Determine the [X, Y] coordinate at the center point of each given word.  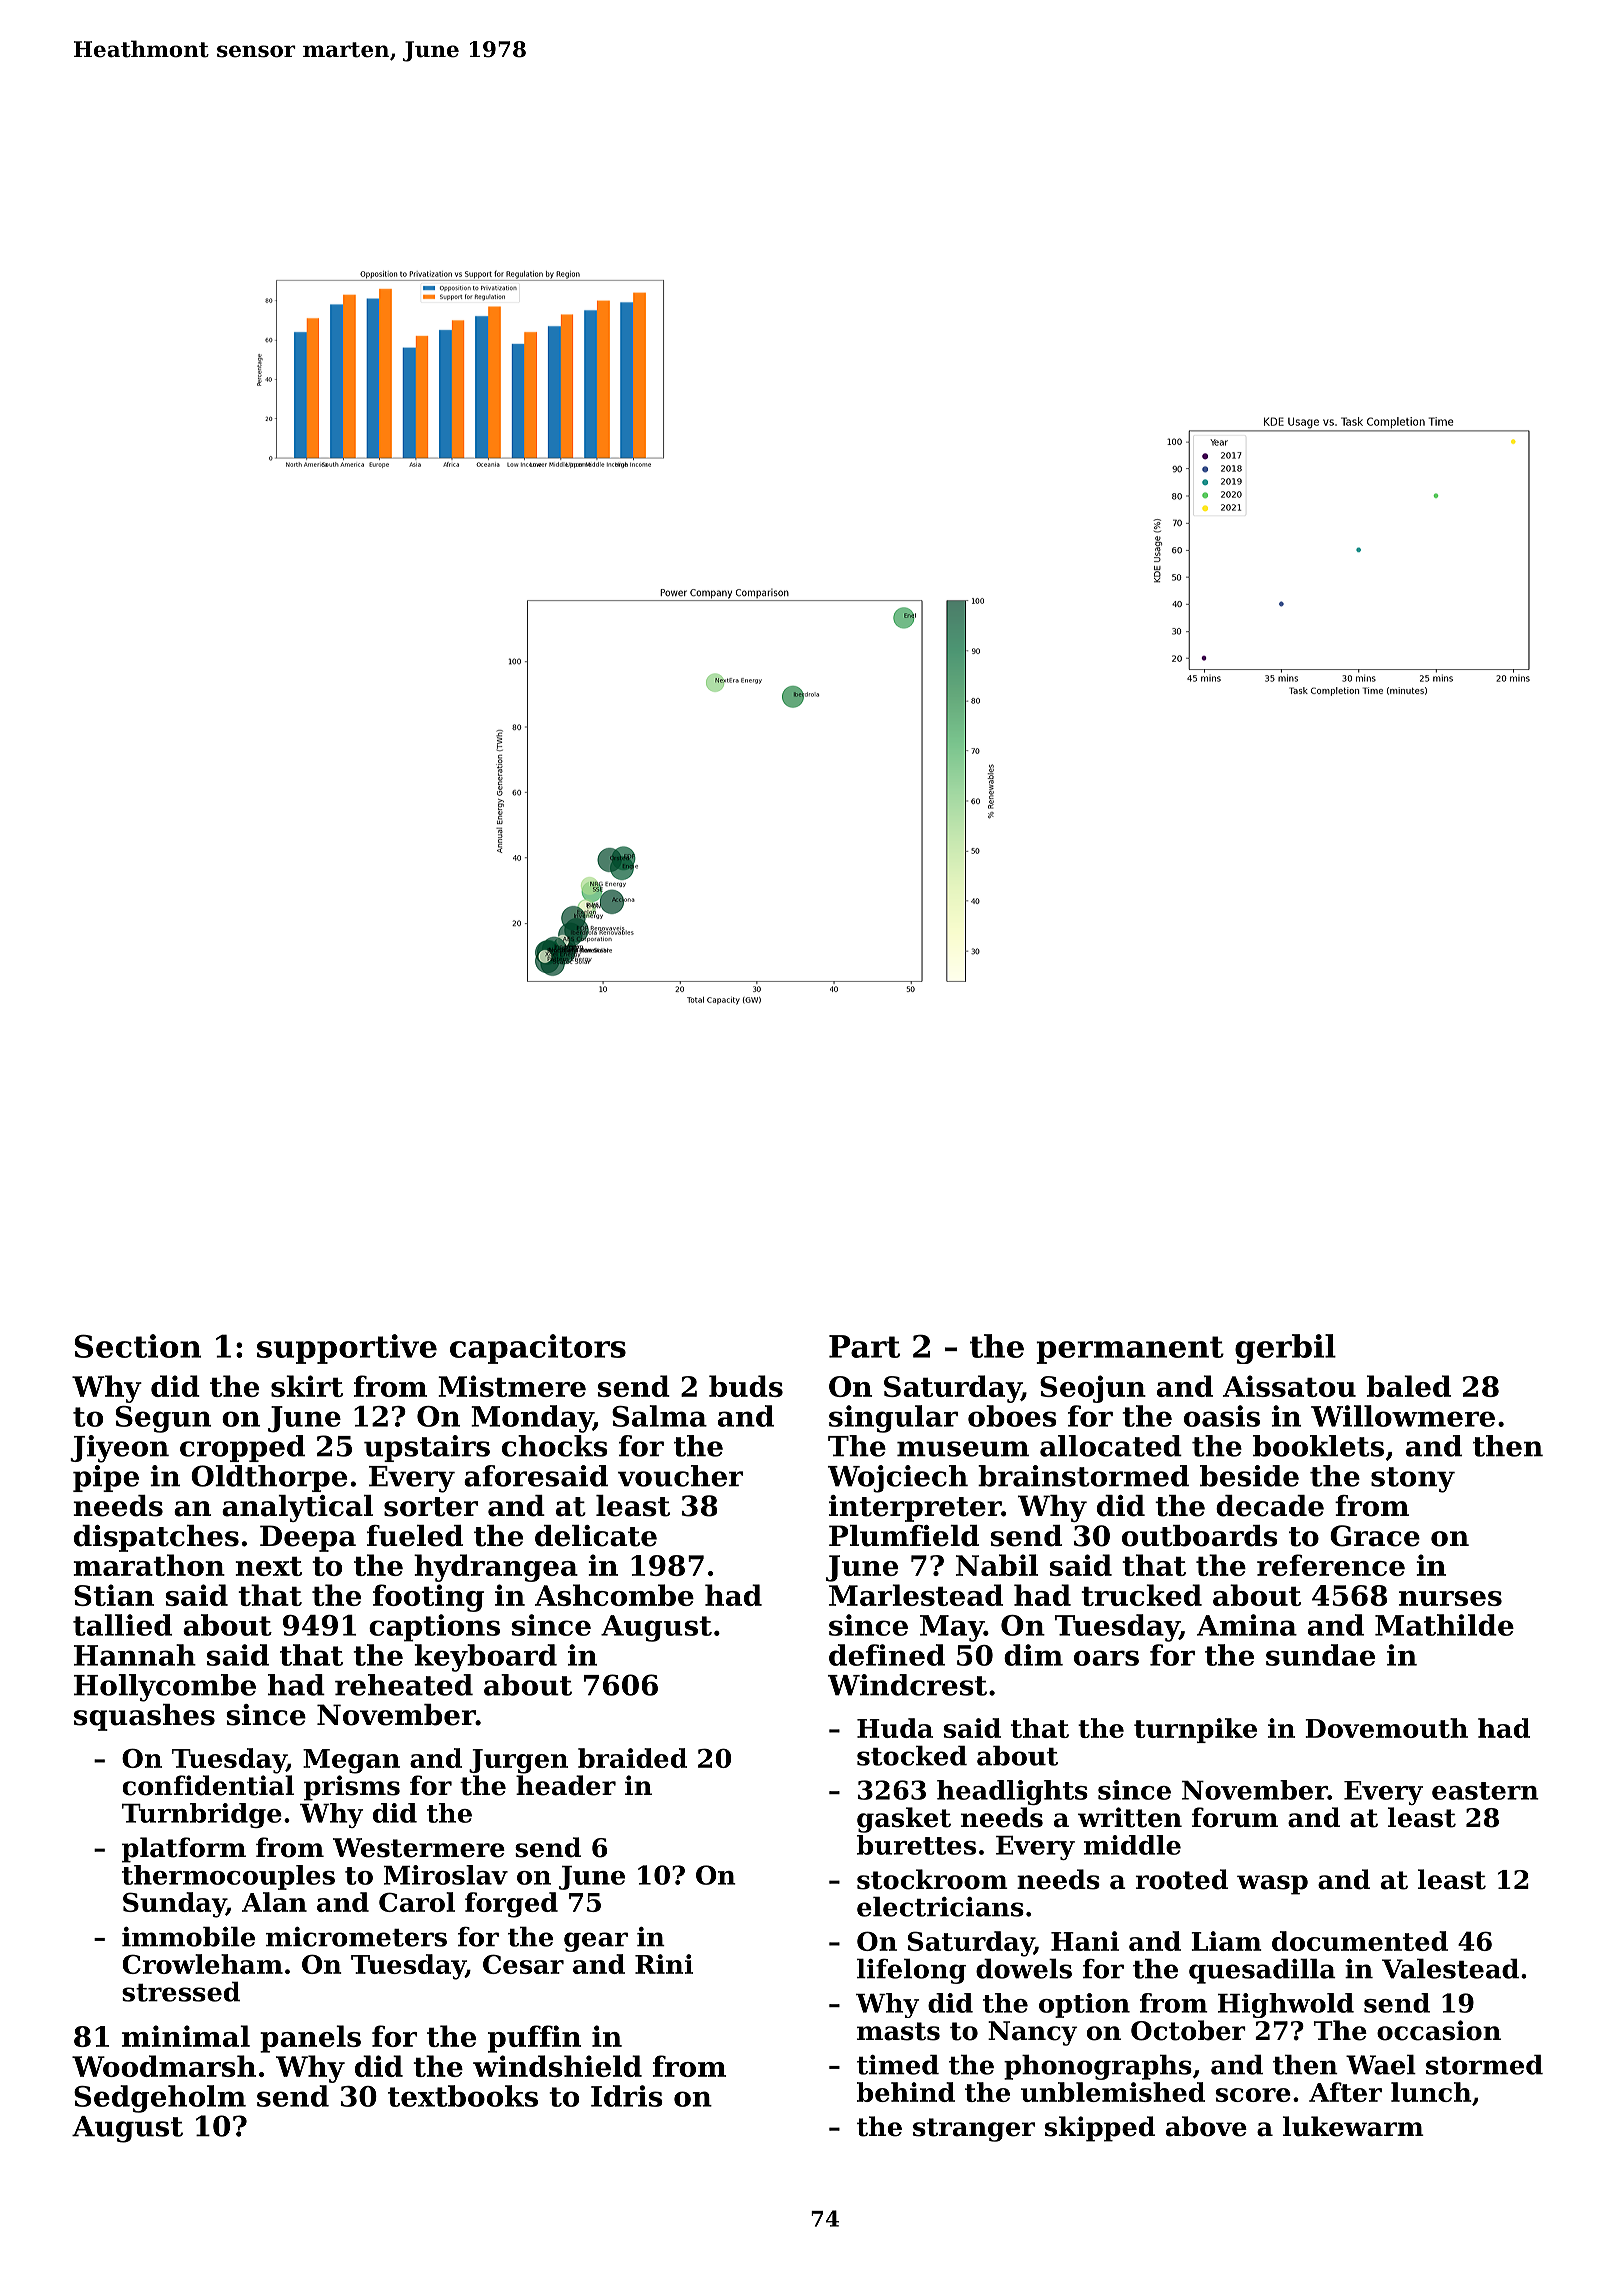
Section [138, 1346]
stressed [181, 1991]
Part [864, 1346]
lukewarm [1353, 2126]
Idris [627, 2096]
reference [1331, 1565]
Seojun [1093, 1389]
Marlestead [916, 1595]
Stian [114, 1595]
